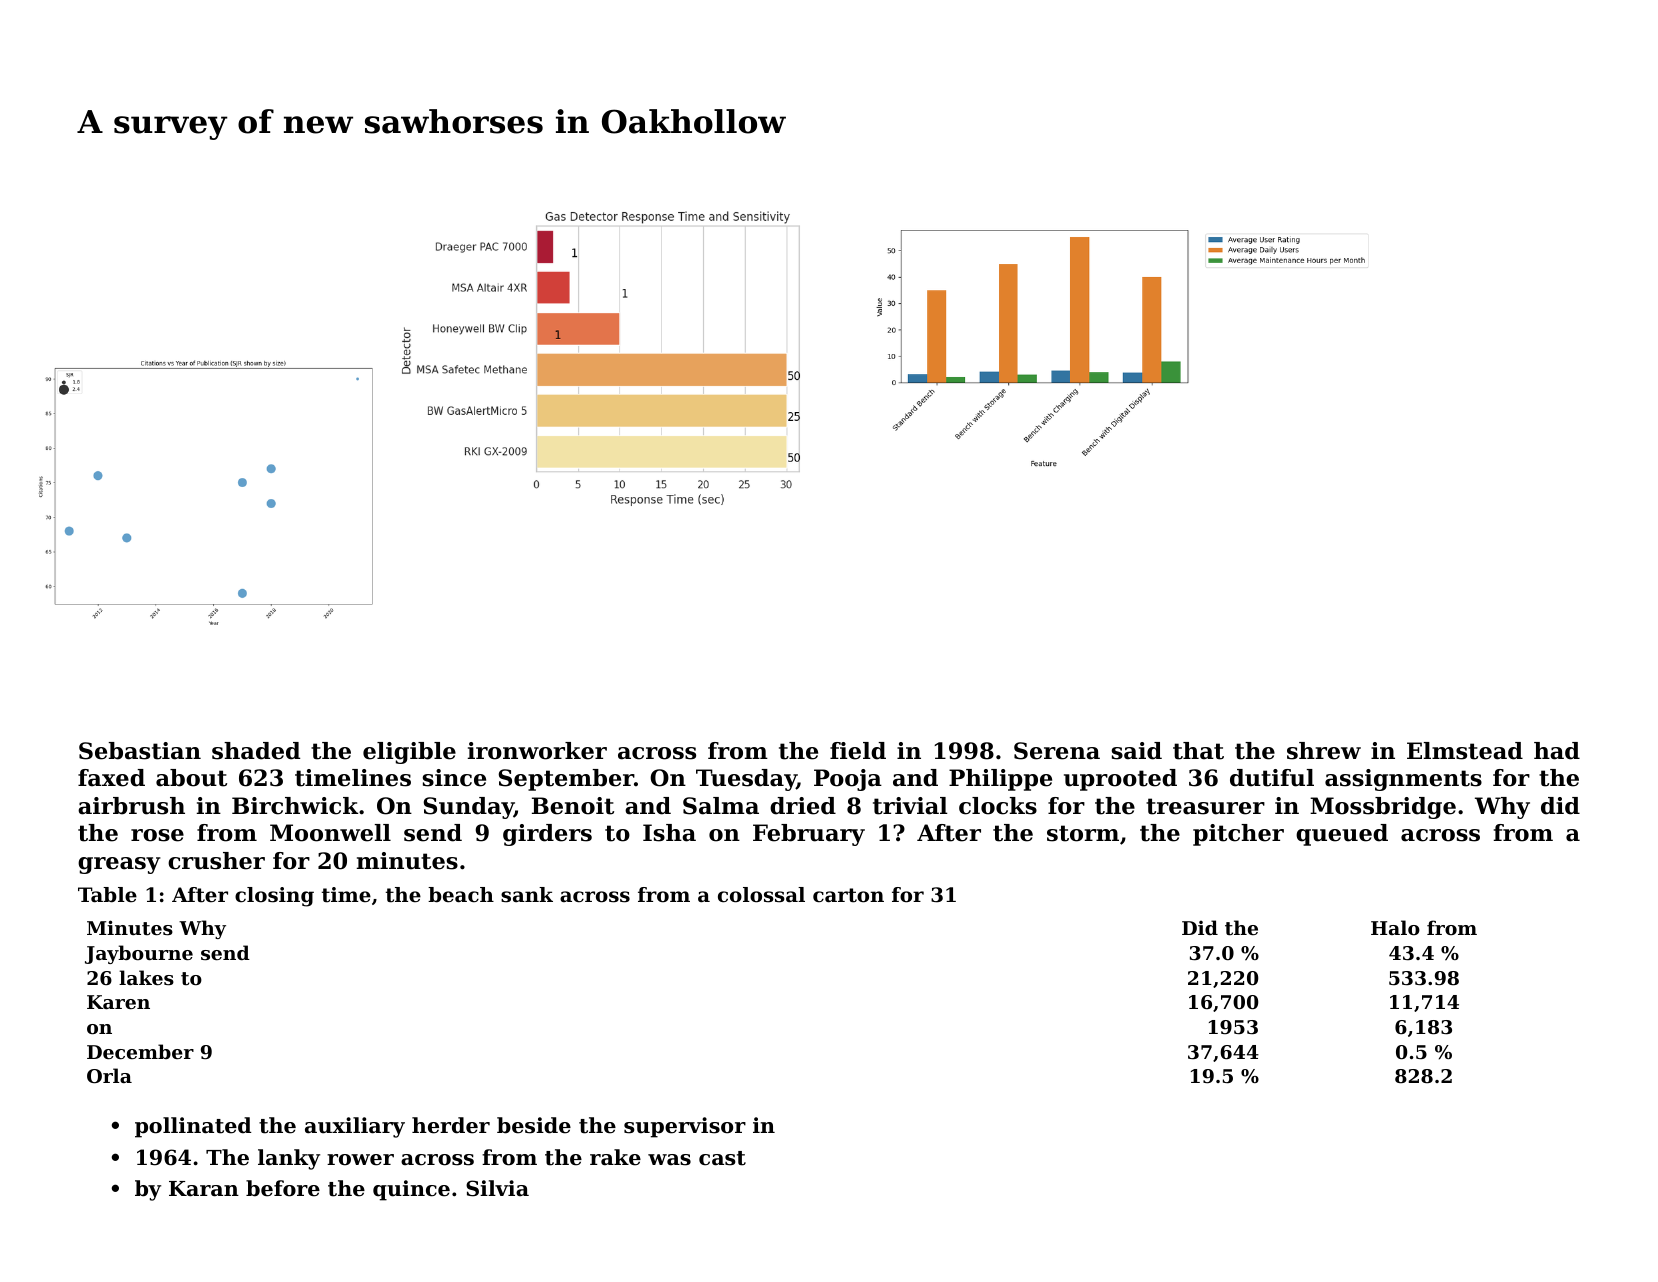 The image size is (1658, 1282). Describe the element at coordinates (274, 897) in the document. I see `closing` at that location.
